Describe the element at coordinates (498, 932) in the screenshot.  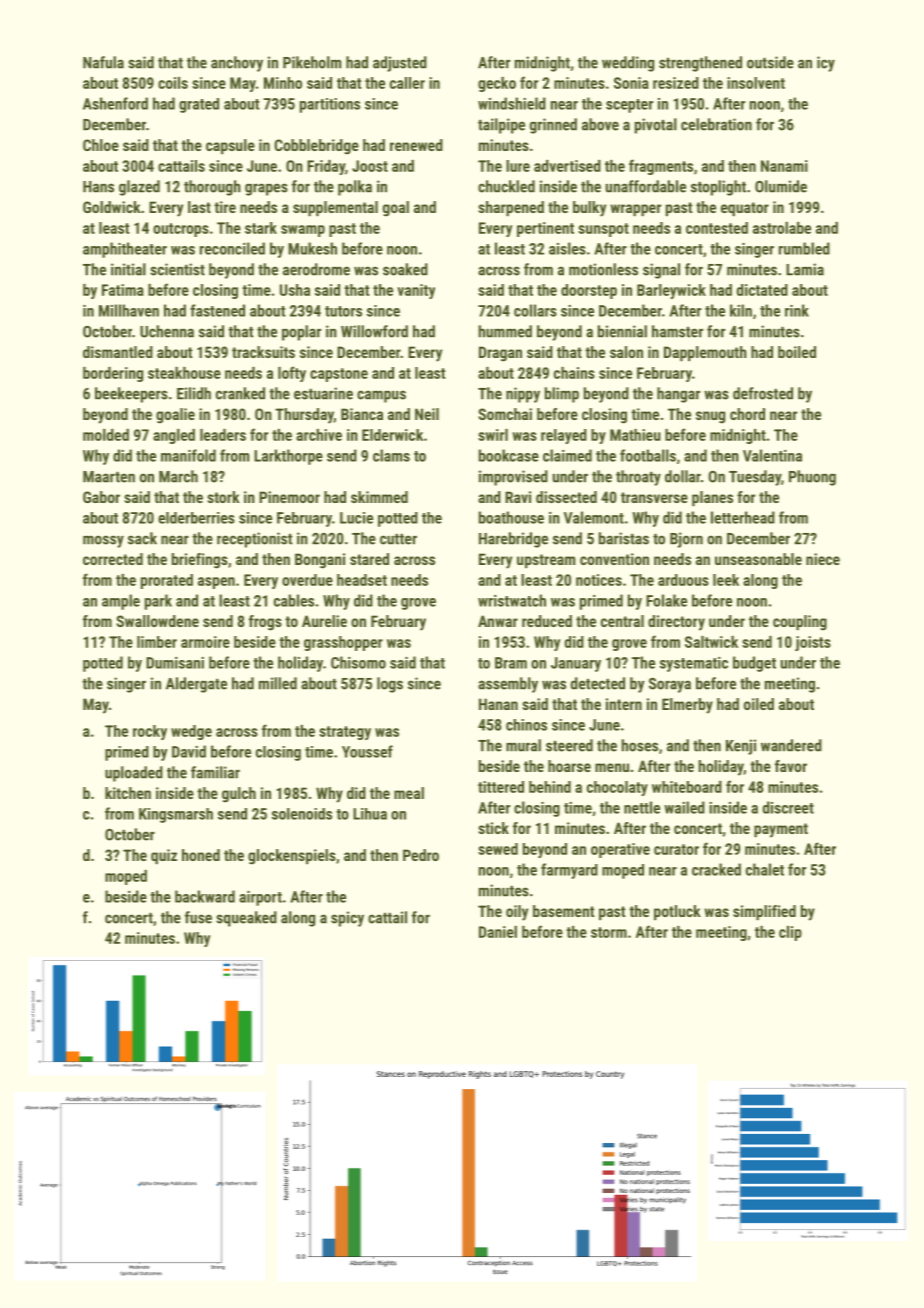
I see `Daniel` at that location.
